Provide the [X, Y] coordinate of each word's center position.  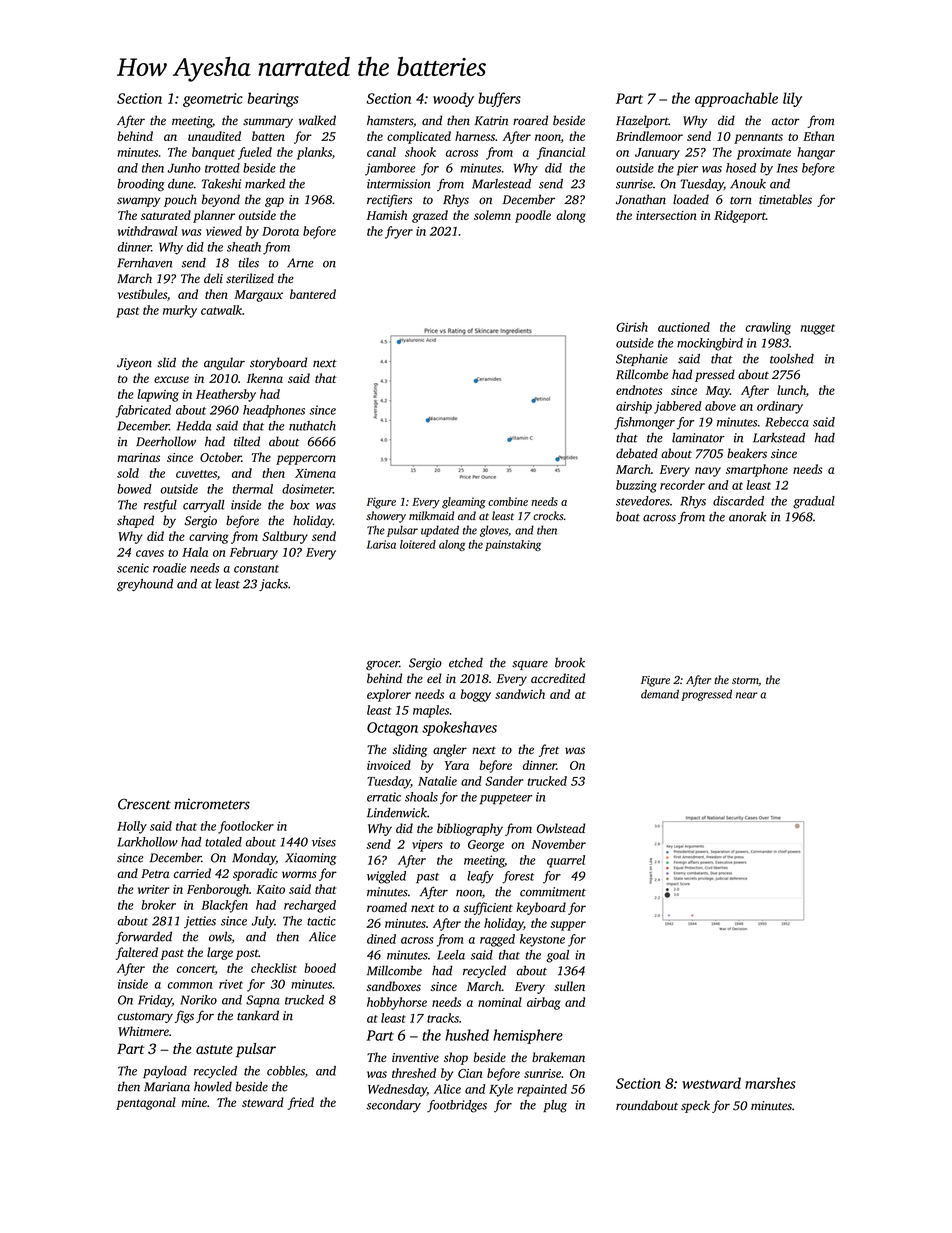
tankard [258, 1015]
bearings [273, 99]
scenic [133, 568]
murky [180, 311]
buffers [499, 99]
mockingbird [710, 344]
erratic [384, 797]
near [746, 695]
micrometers [212, 804]
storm [745, 681]
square [530, 665]
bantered [313, 294]
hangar [816, 153]
